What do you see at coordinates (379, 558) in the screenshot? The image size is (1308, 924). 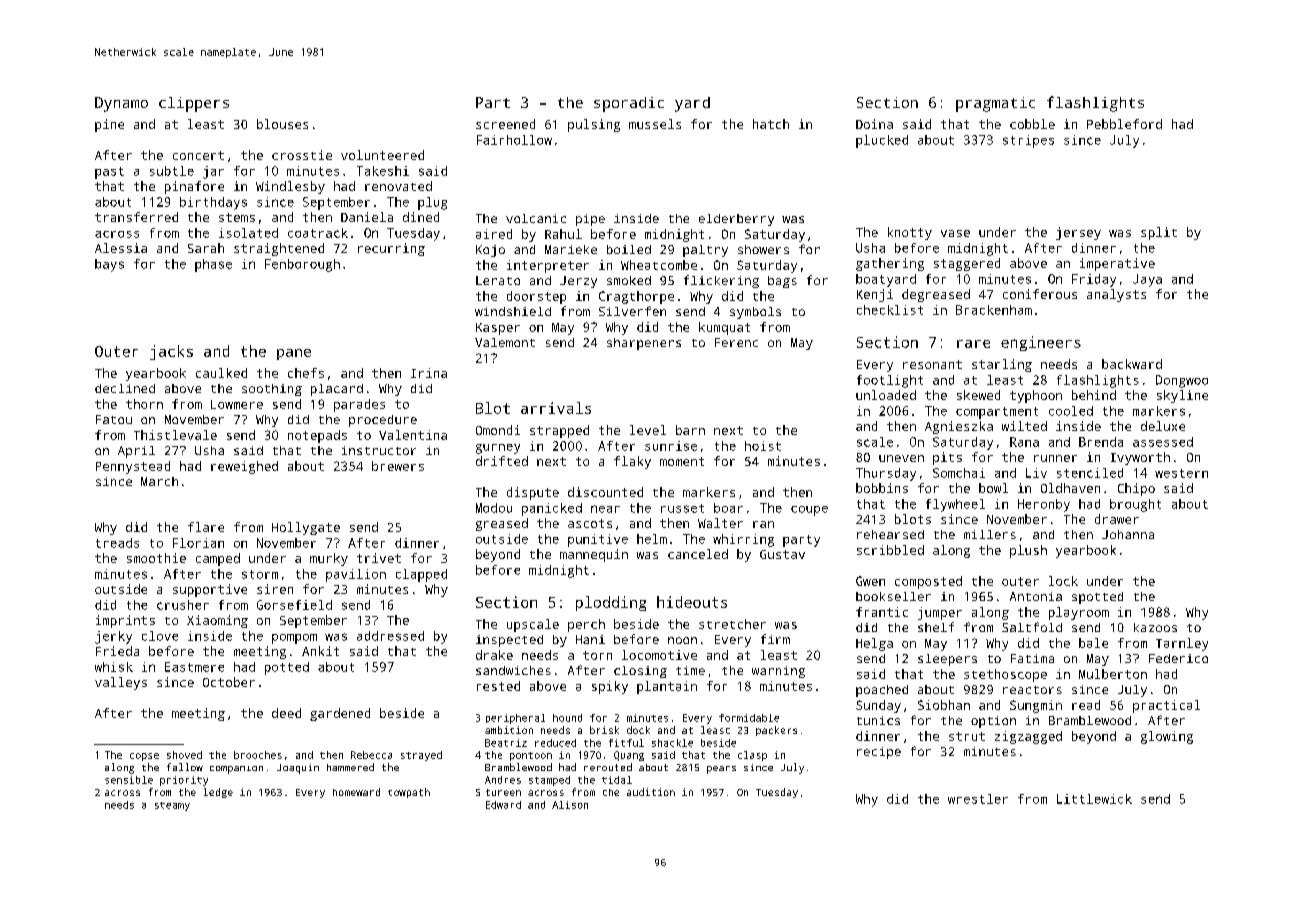 I see `trivet` at bounding box center [379, 558].
